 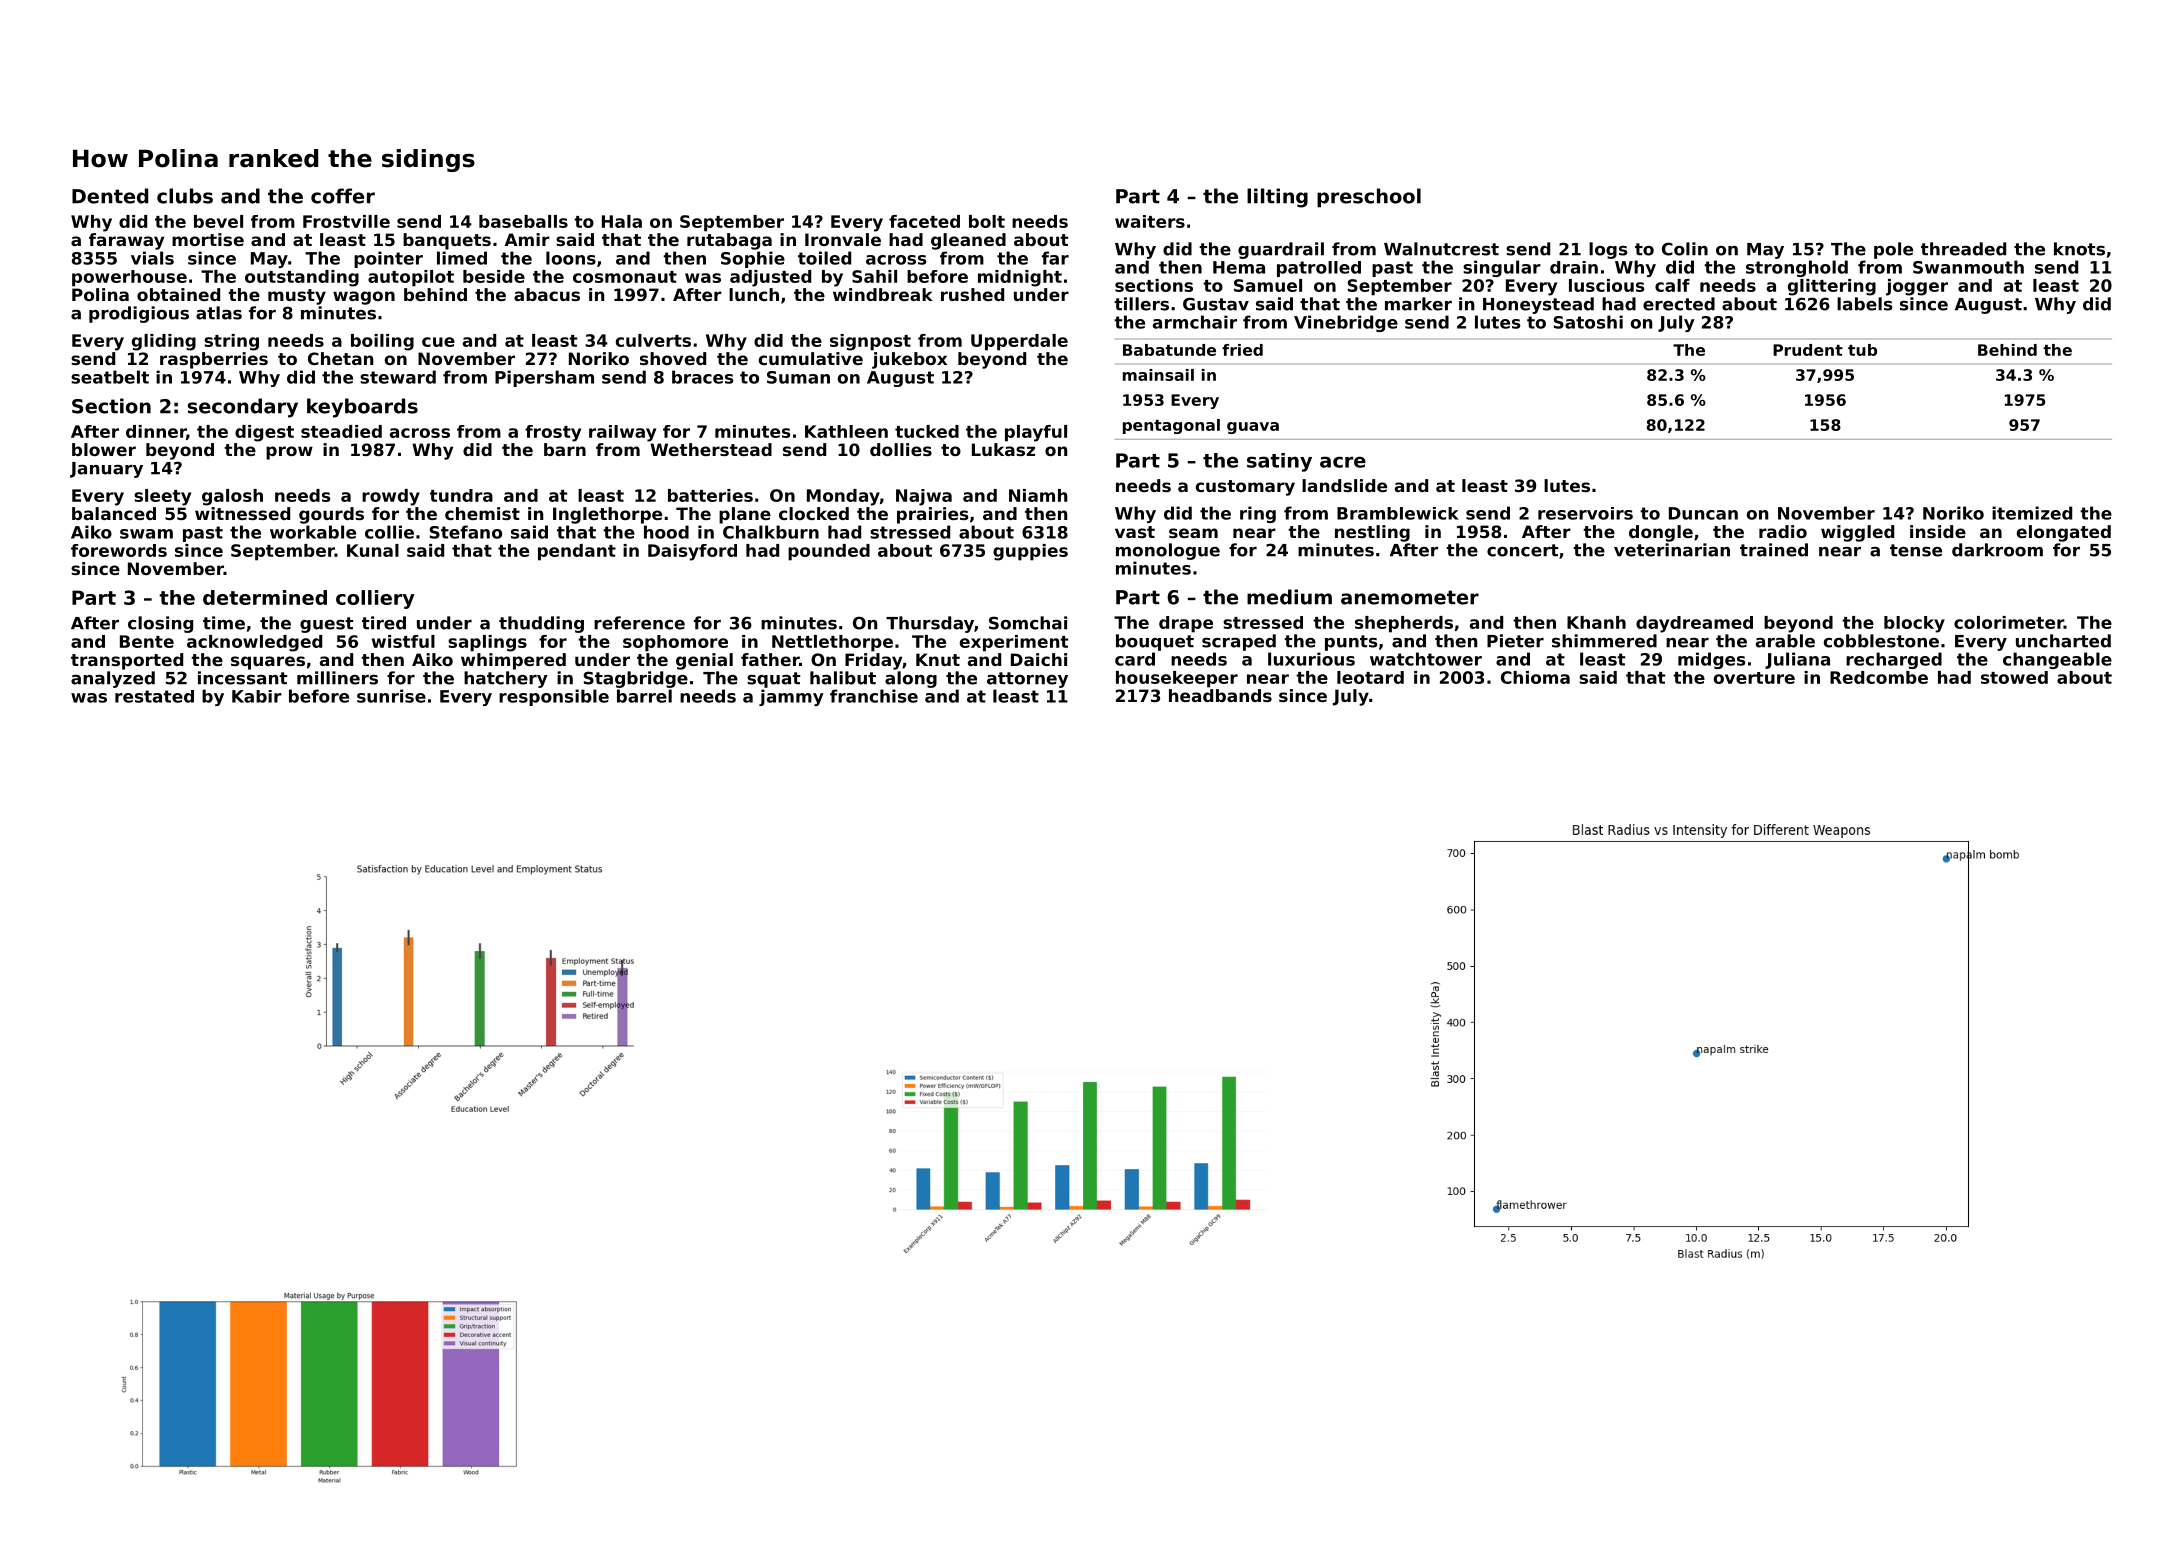 I want to click on bolt, so click(x=987, y=221).
